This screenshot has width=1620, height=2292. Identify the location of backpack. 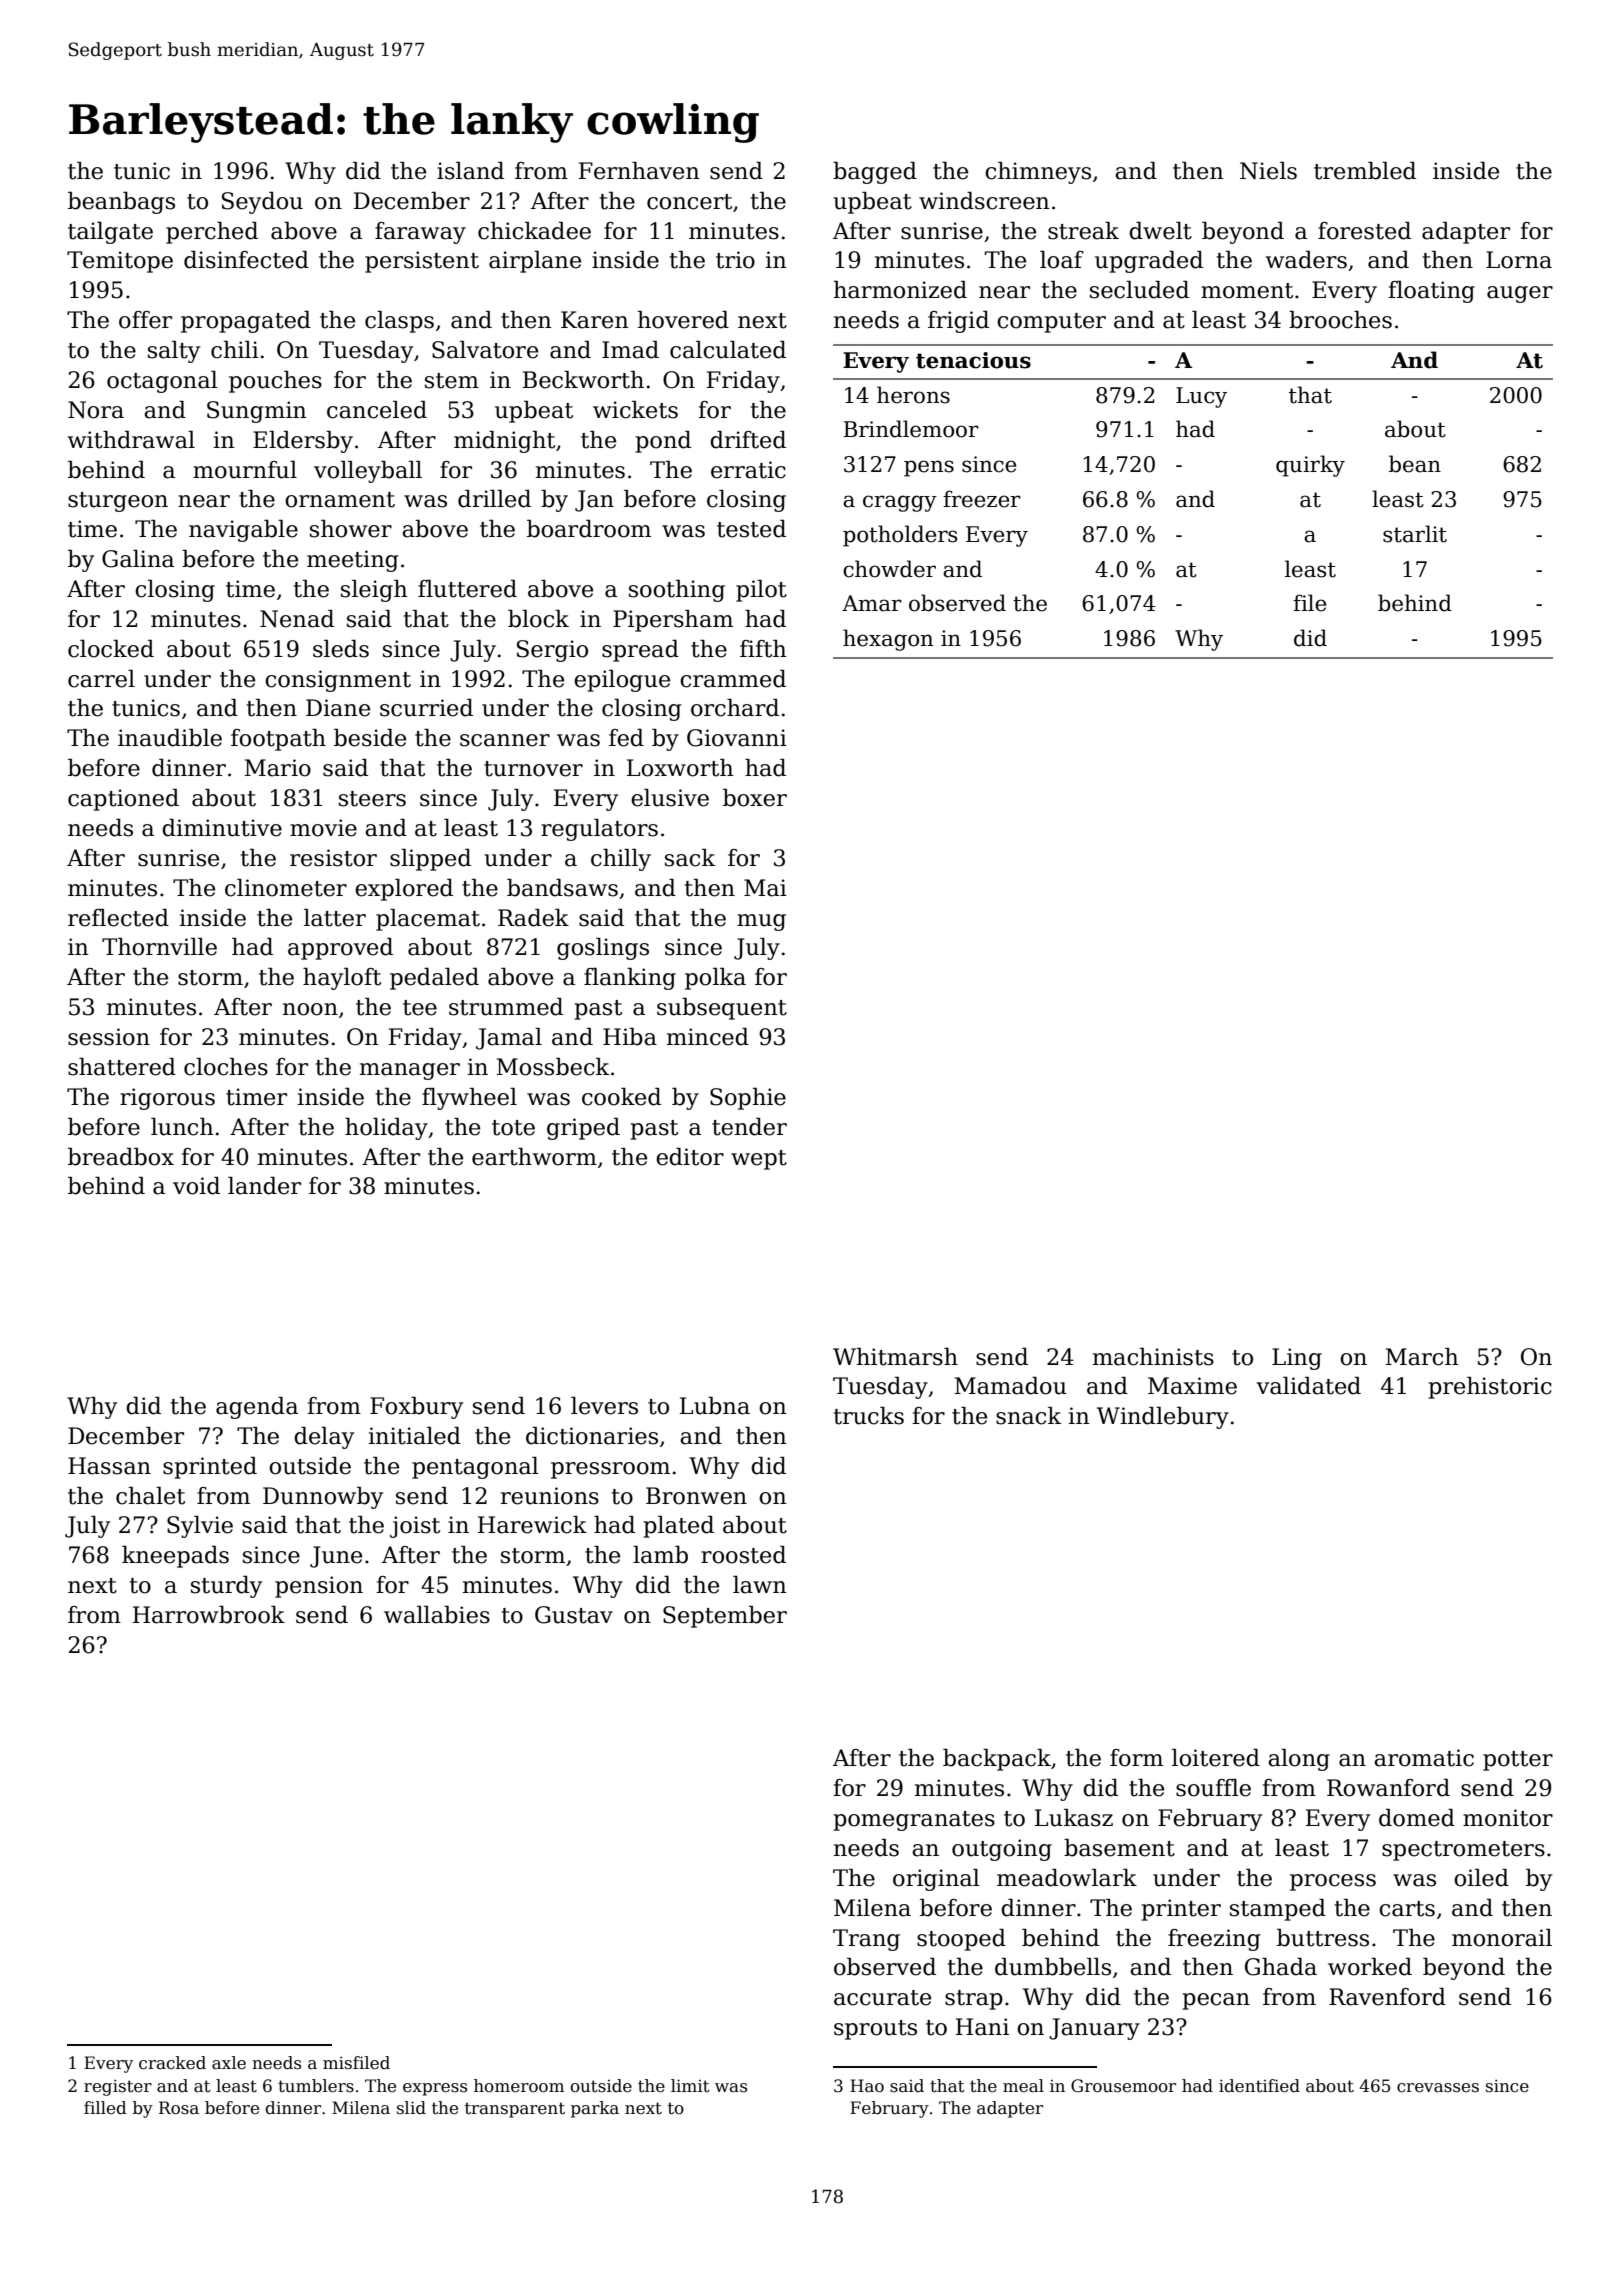
(997, 1760).
